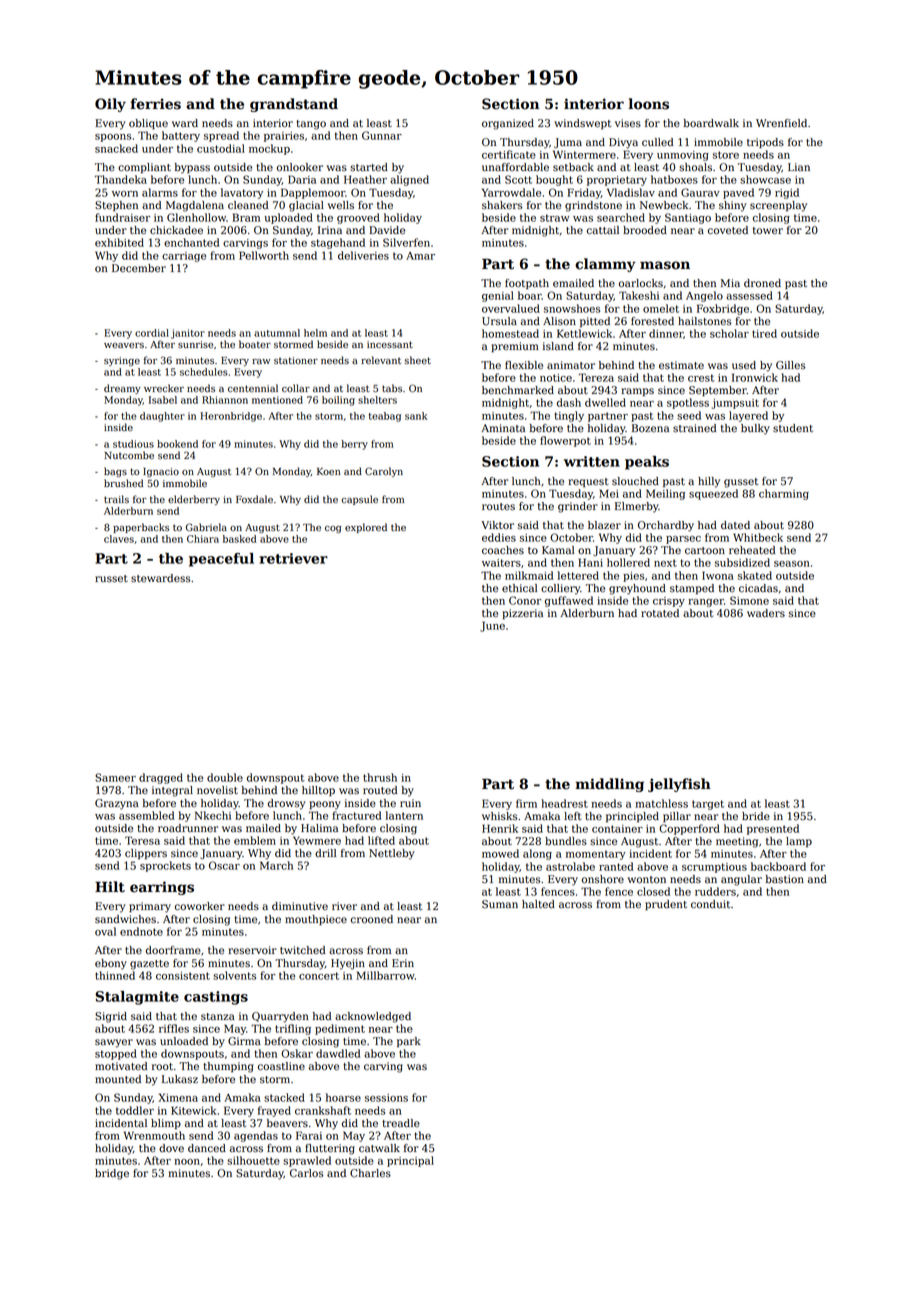 The width and height of the document is (924, 1308). Describe the element at coordinates (508, 124) in the document. I see `organized` at that location.
